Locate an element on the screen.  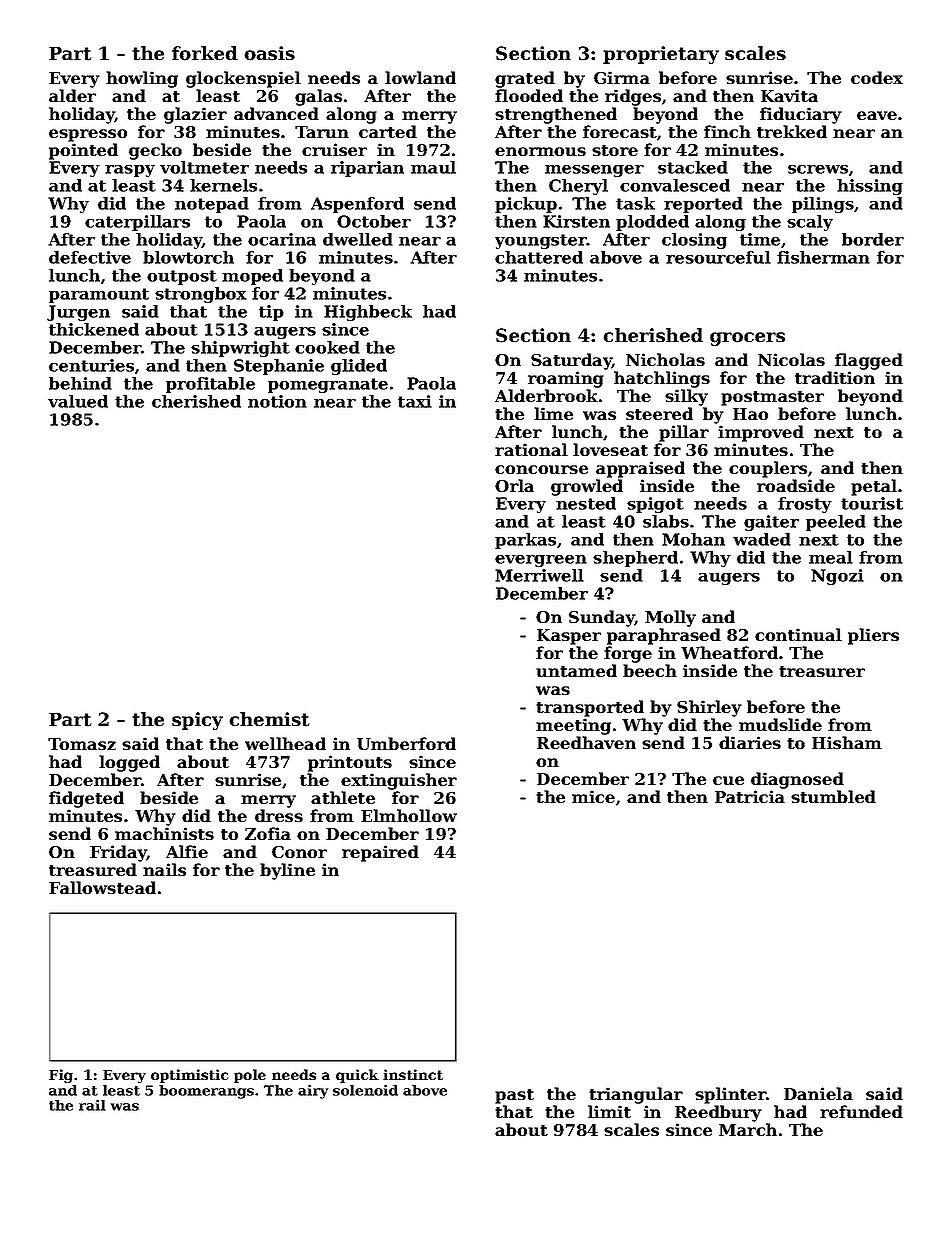
raspy is located at coordinates (130, 171).
